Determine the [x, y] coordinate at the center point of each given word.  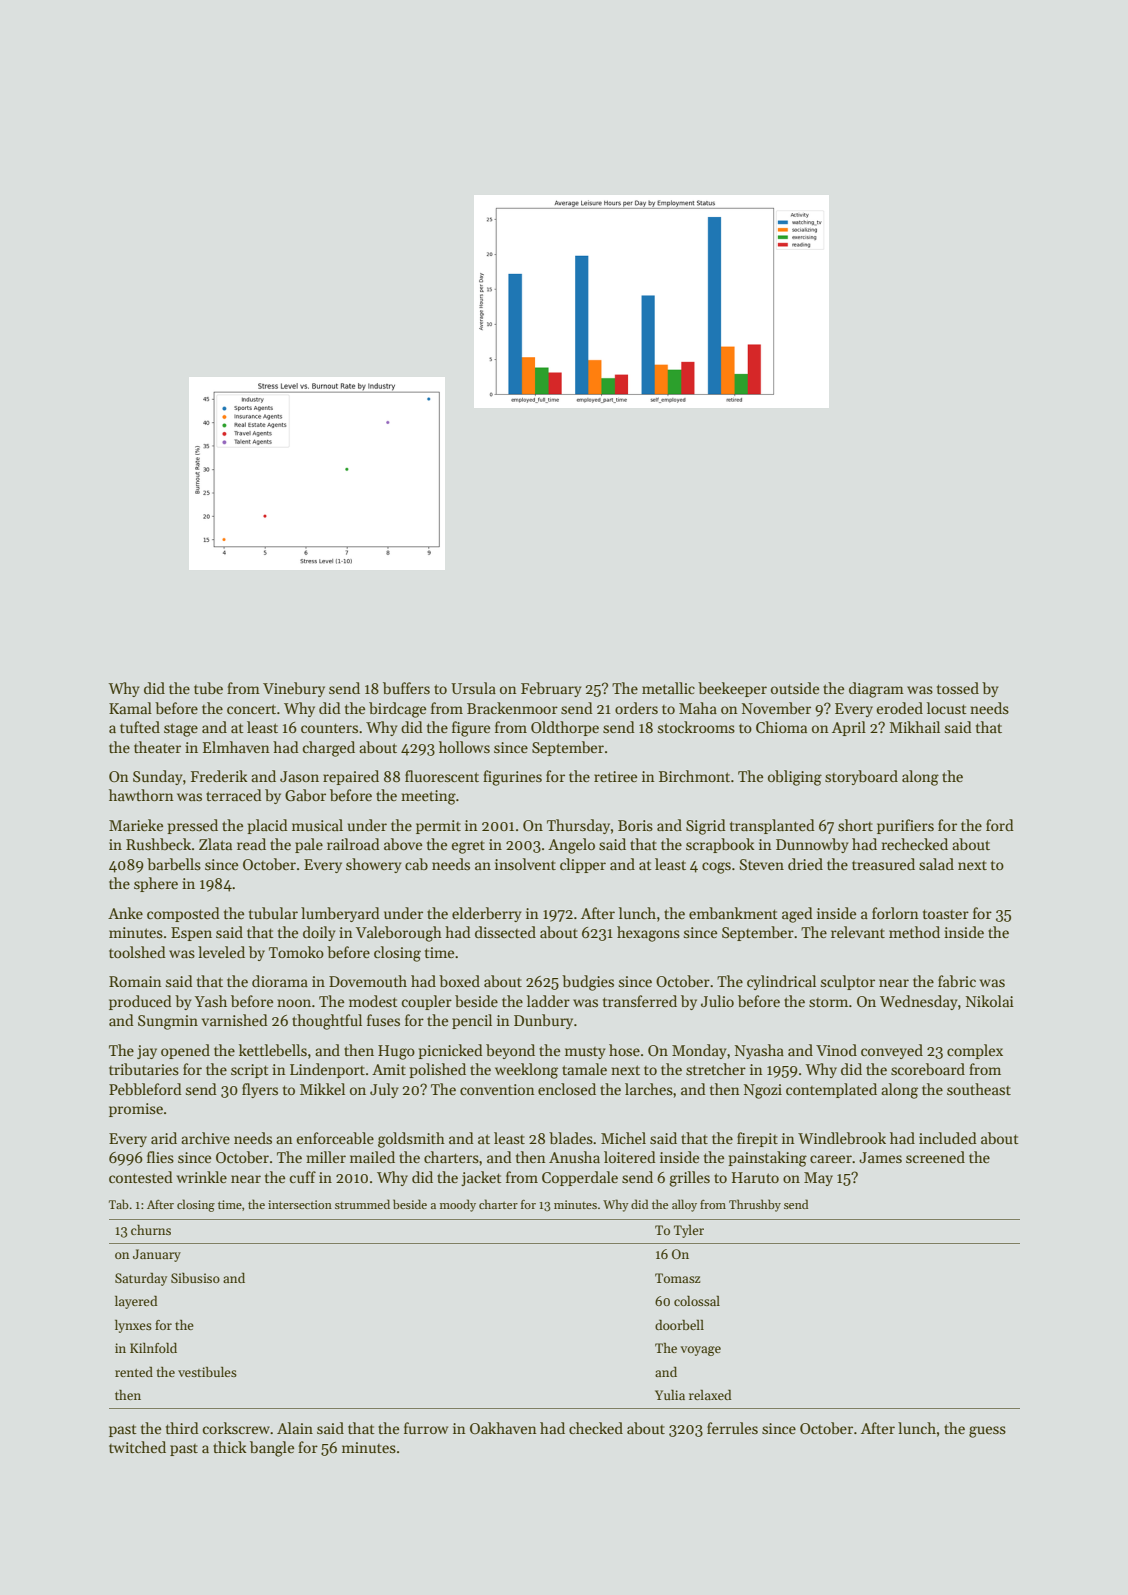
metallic [668, 688]
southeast [979, 1089]
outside [795, 688]
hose [624, 1050]
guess [987, 1432]
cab [416, 864]
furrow [426, 1428]
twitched [137, 1447]
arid [164, 1138]
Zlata [215, 844]
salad [936, 864]
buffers [406, 688]
